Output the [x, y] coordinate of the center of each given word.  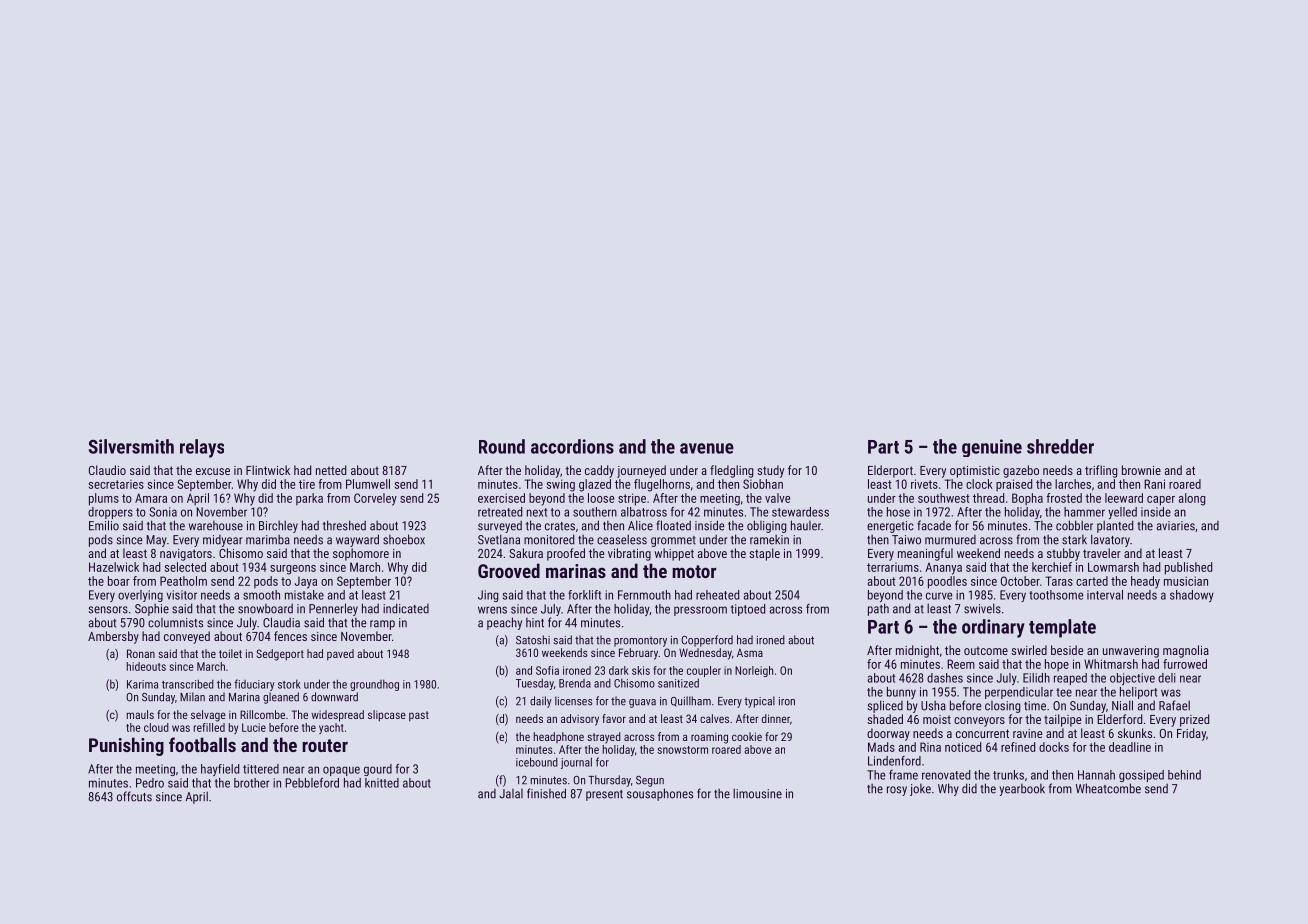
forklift [584, 595]
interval [1105, 595]
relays [202, 448]
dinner [776, 718]
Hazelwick [114, 567]
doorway [888, 734]
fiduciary [254, 685]
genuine [992, 448]
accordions [572, 446]
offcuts [134, 796]
